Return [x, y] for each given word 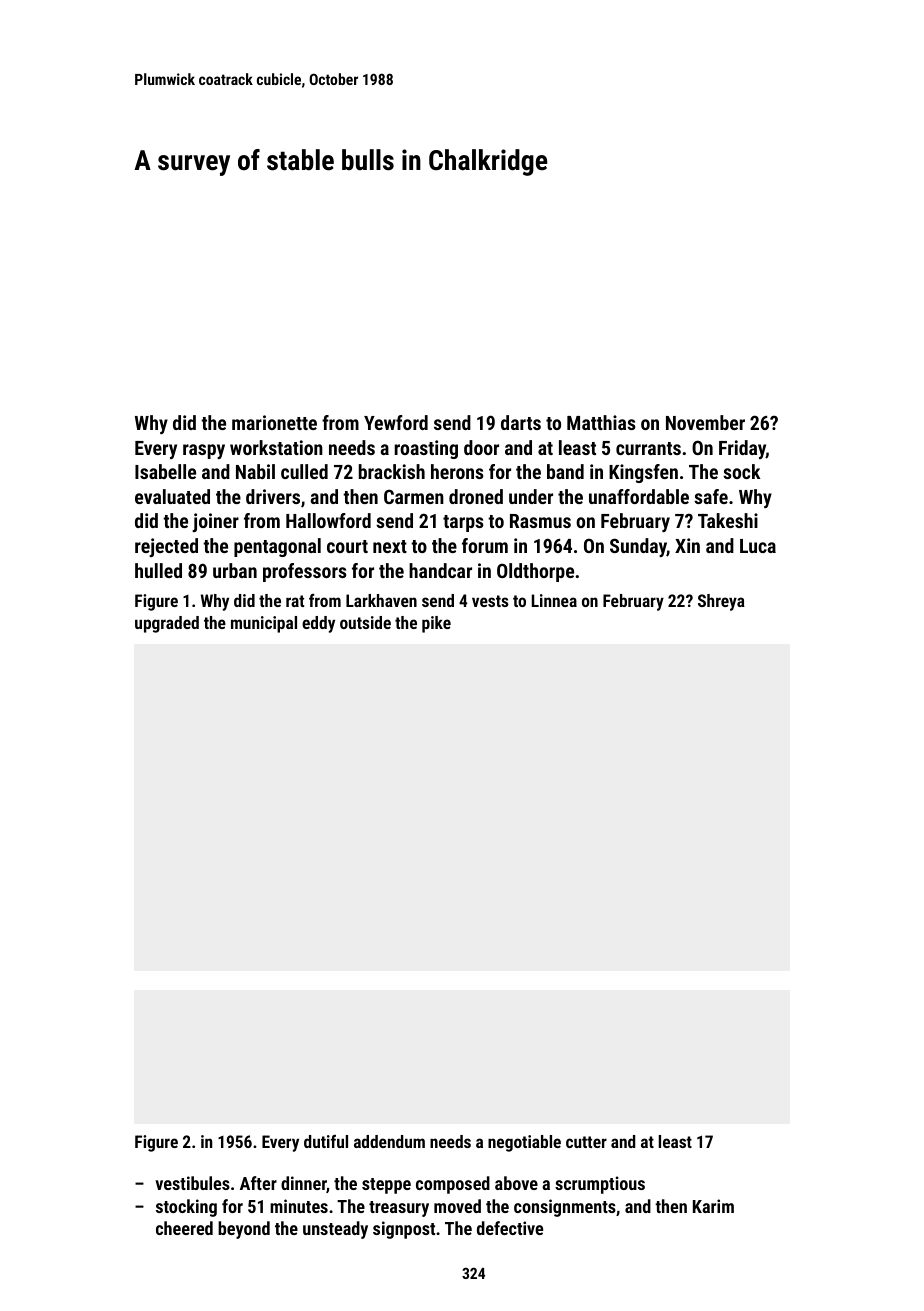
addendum [389, 1141]
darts [521, 422]
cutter [586, 1142]
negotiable [524, 1143]
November [705, 422]
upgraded [167, 624]
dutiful [326, 1141]
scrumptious [600, 1185]
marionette [274, 422]
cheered [184, 1228]
